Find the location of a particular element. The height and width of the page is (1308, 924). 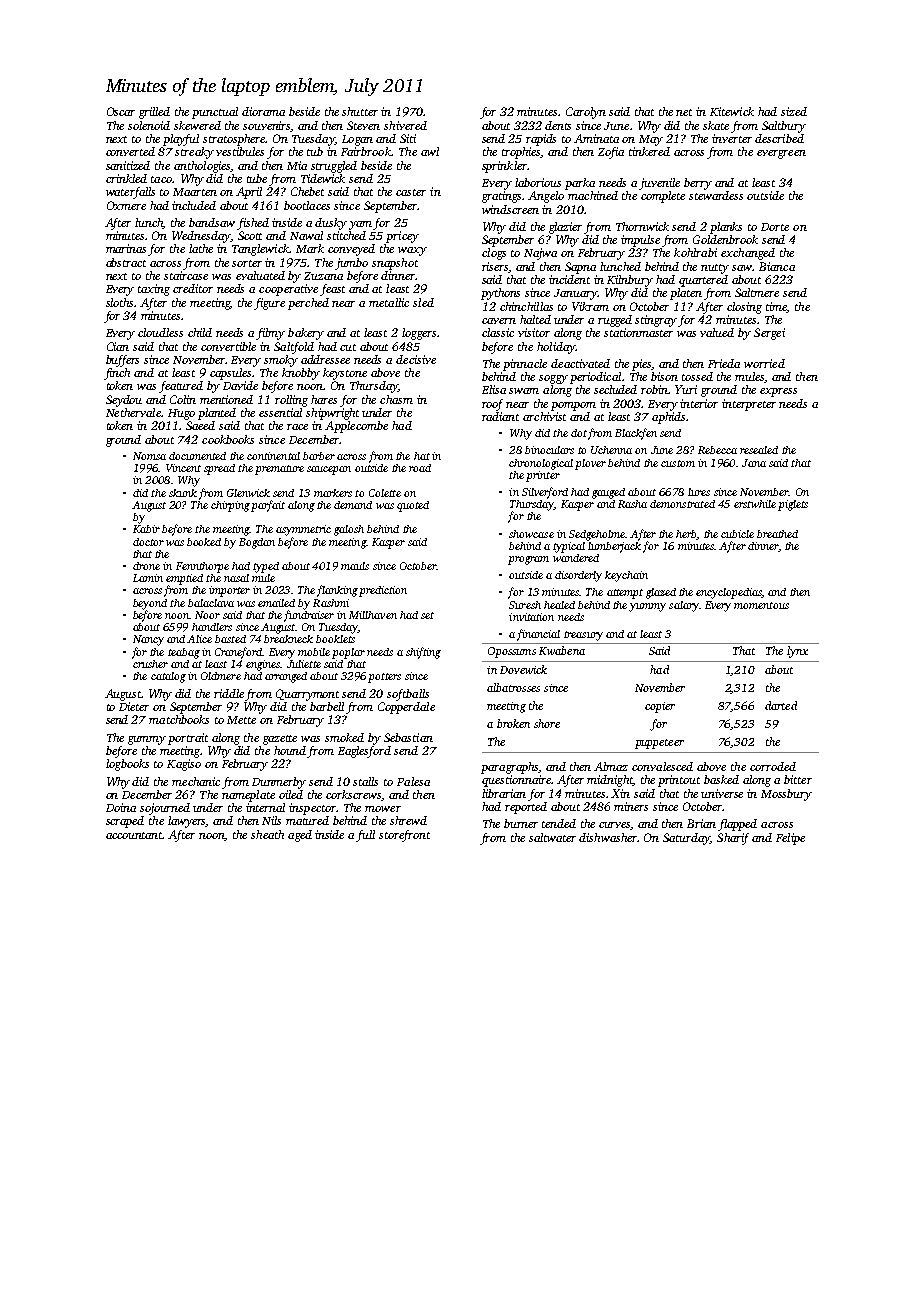

sprinkler is located at coordinates (504, 167).
